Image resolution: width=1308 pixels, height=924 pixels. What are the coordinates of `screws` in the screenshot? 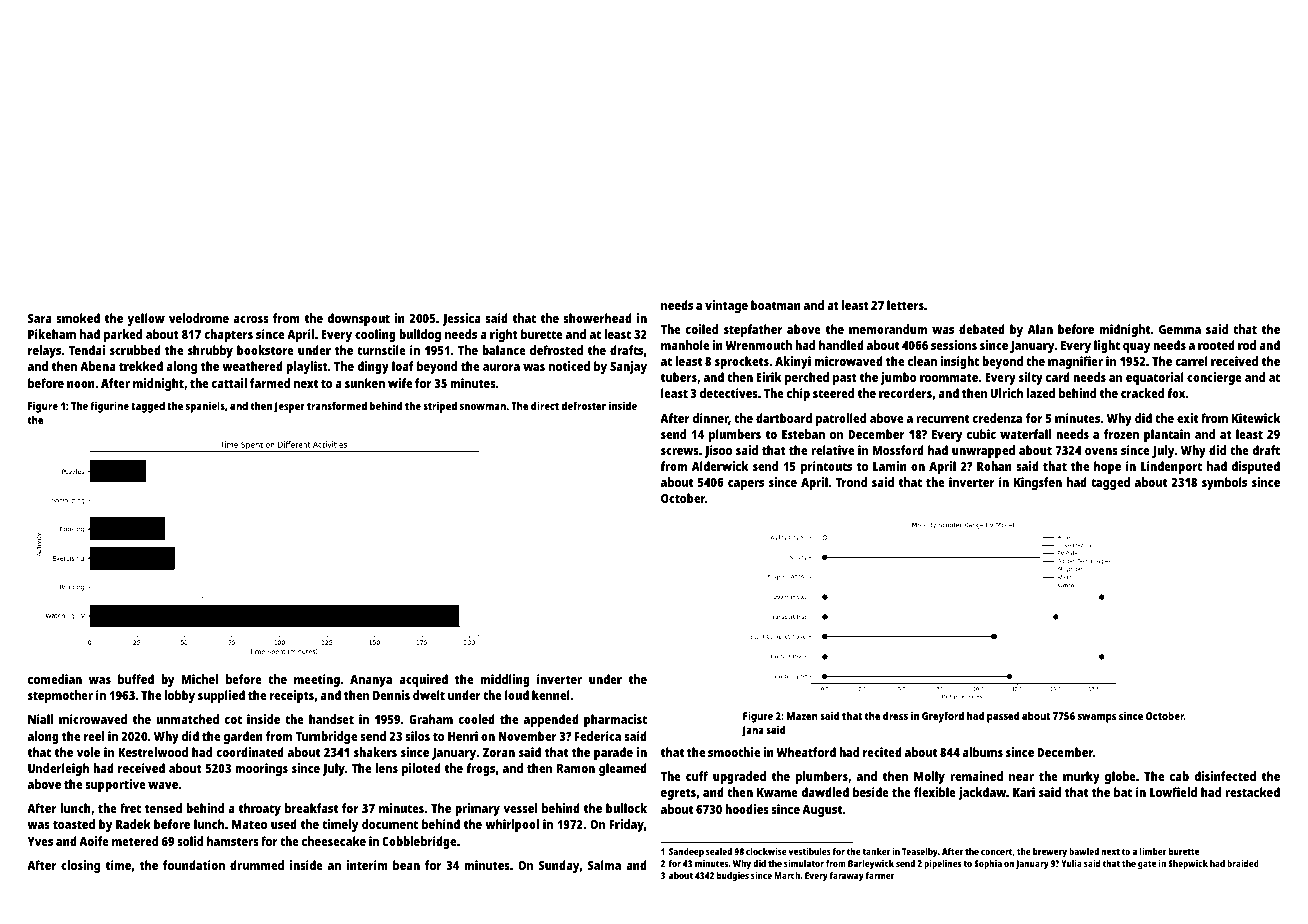 It's located at (680, 451).
